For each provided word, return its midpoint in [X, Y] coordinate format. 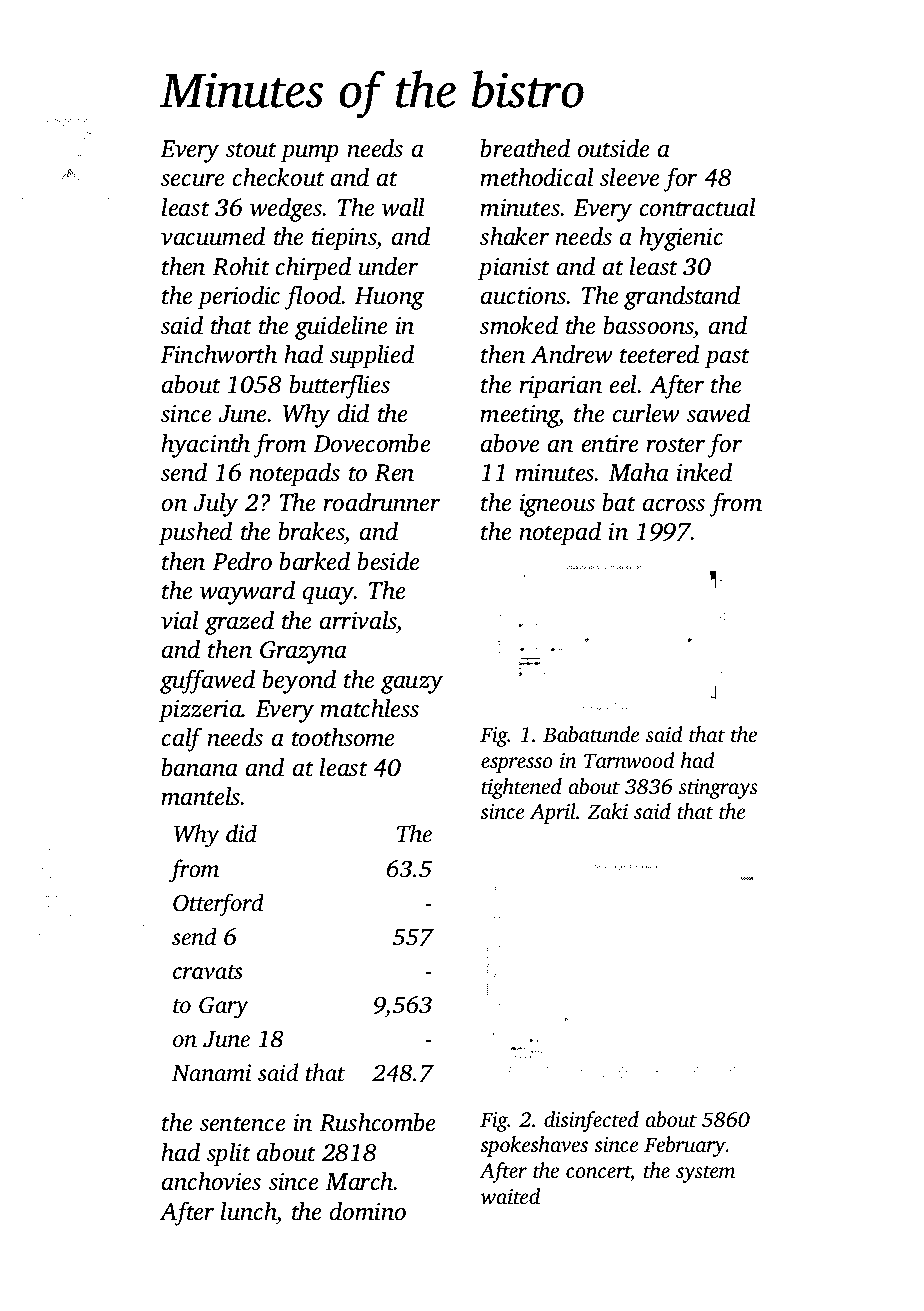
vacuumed [213, 236]
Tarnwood [629, 760]
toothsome [343, 737]
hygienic [681, 239]
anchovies [211, 1181]
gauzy [412, 684]
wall [403, 207]
